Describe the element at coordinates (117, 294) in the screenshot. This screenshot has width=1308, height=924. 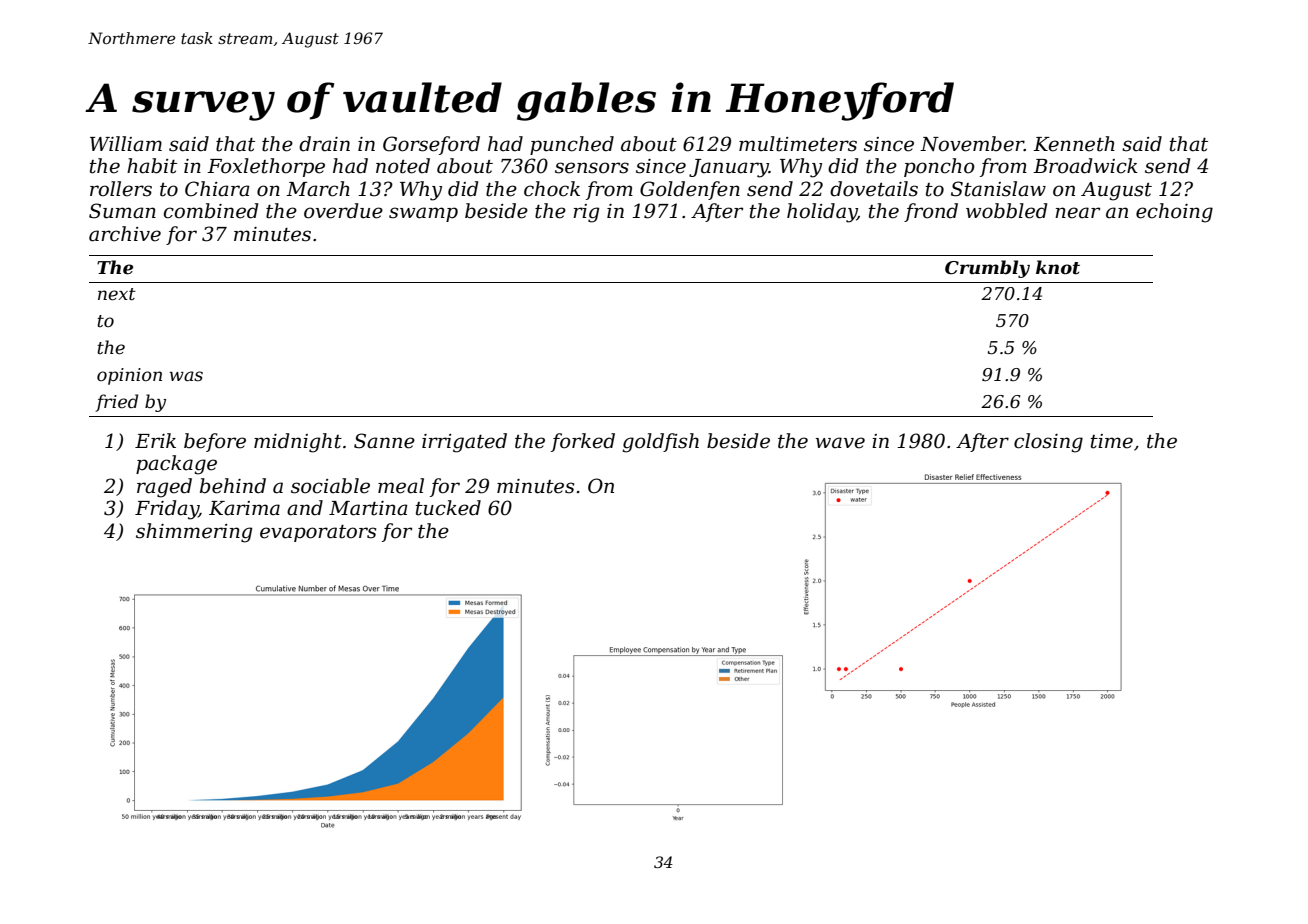
I see `next` at that location.
